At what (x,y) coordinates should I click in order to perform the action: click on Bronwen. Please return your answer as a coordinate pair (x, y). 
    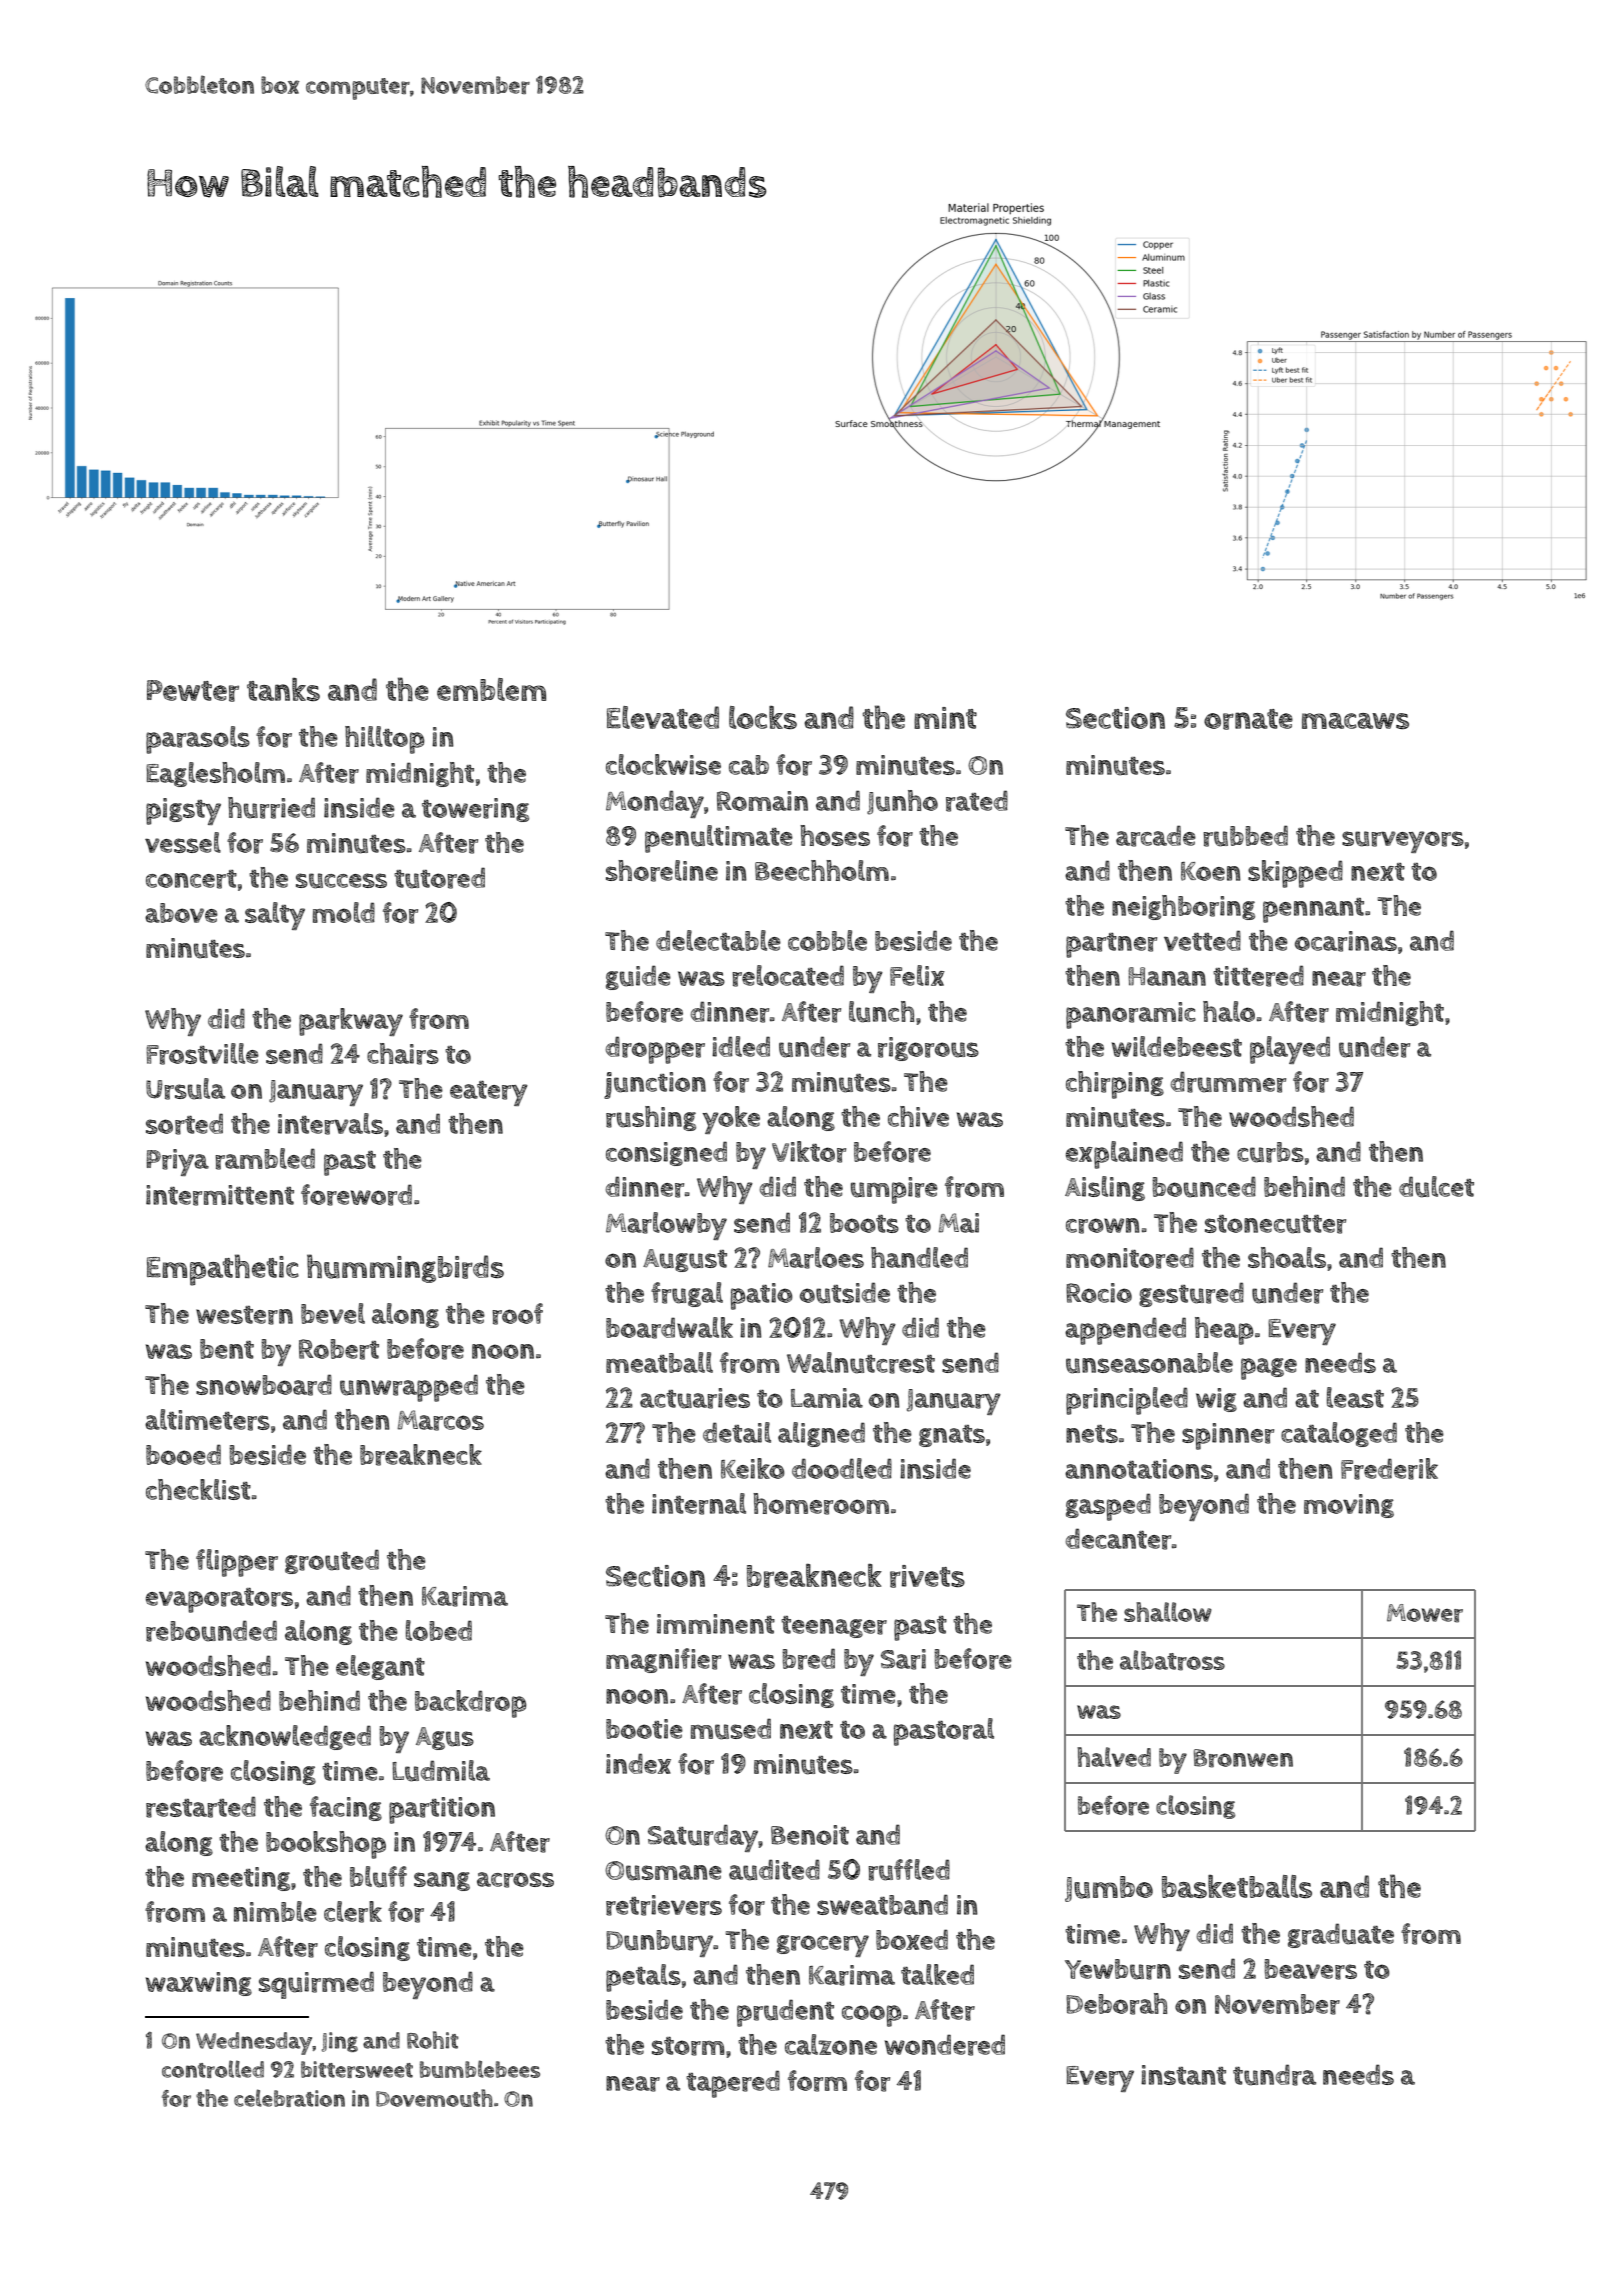
    Looking at the image, I should click on (1243, 1758).
